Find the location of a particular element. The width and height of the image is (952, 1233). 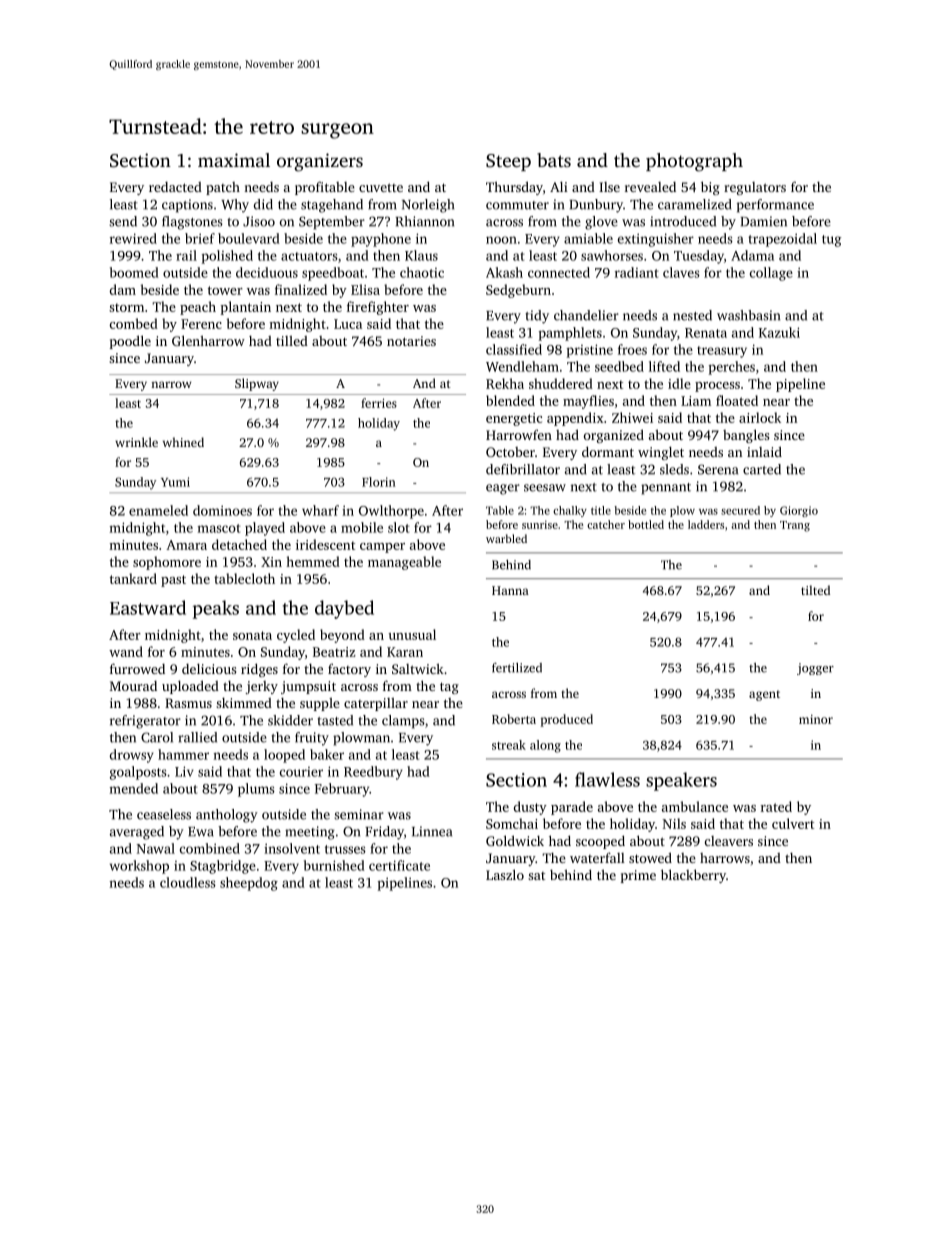

airlock is located at coordinates (760, 417).
